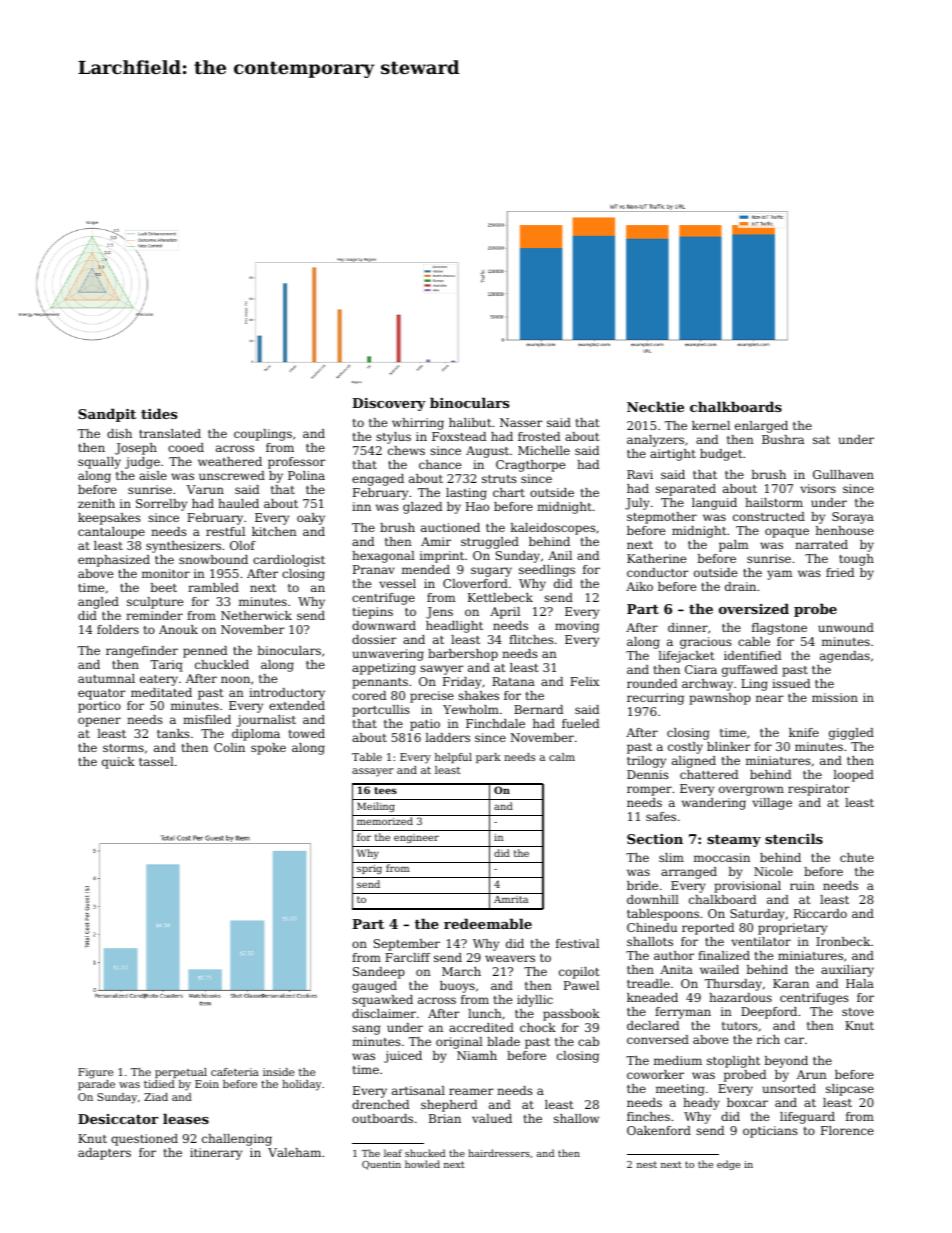 Image resolution: width=952 pixels, height=1233 pixels. What do you see at coordinates (544, 450) in the page?
I see `Michelle` at bounding box center [544, 450].
